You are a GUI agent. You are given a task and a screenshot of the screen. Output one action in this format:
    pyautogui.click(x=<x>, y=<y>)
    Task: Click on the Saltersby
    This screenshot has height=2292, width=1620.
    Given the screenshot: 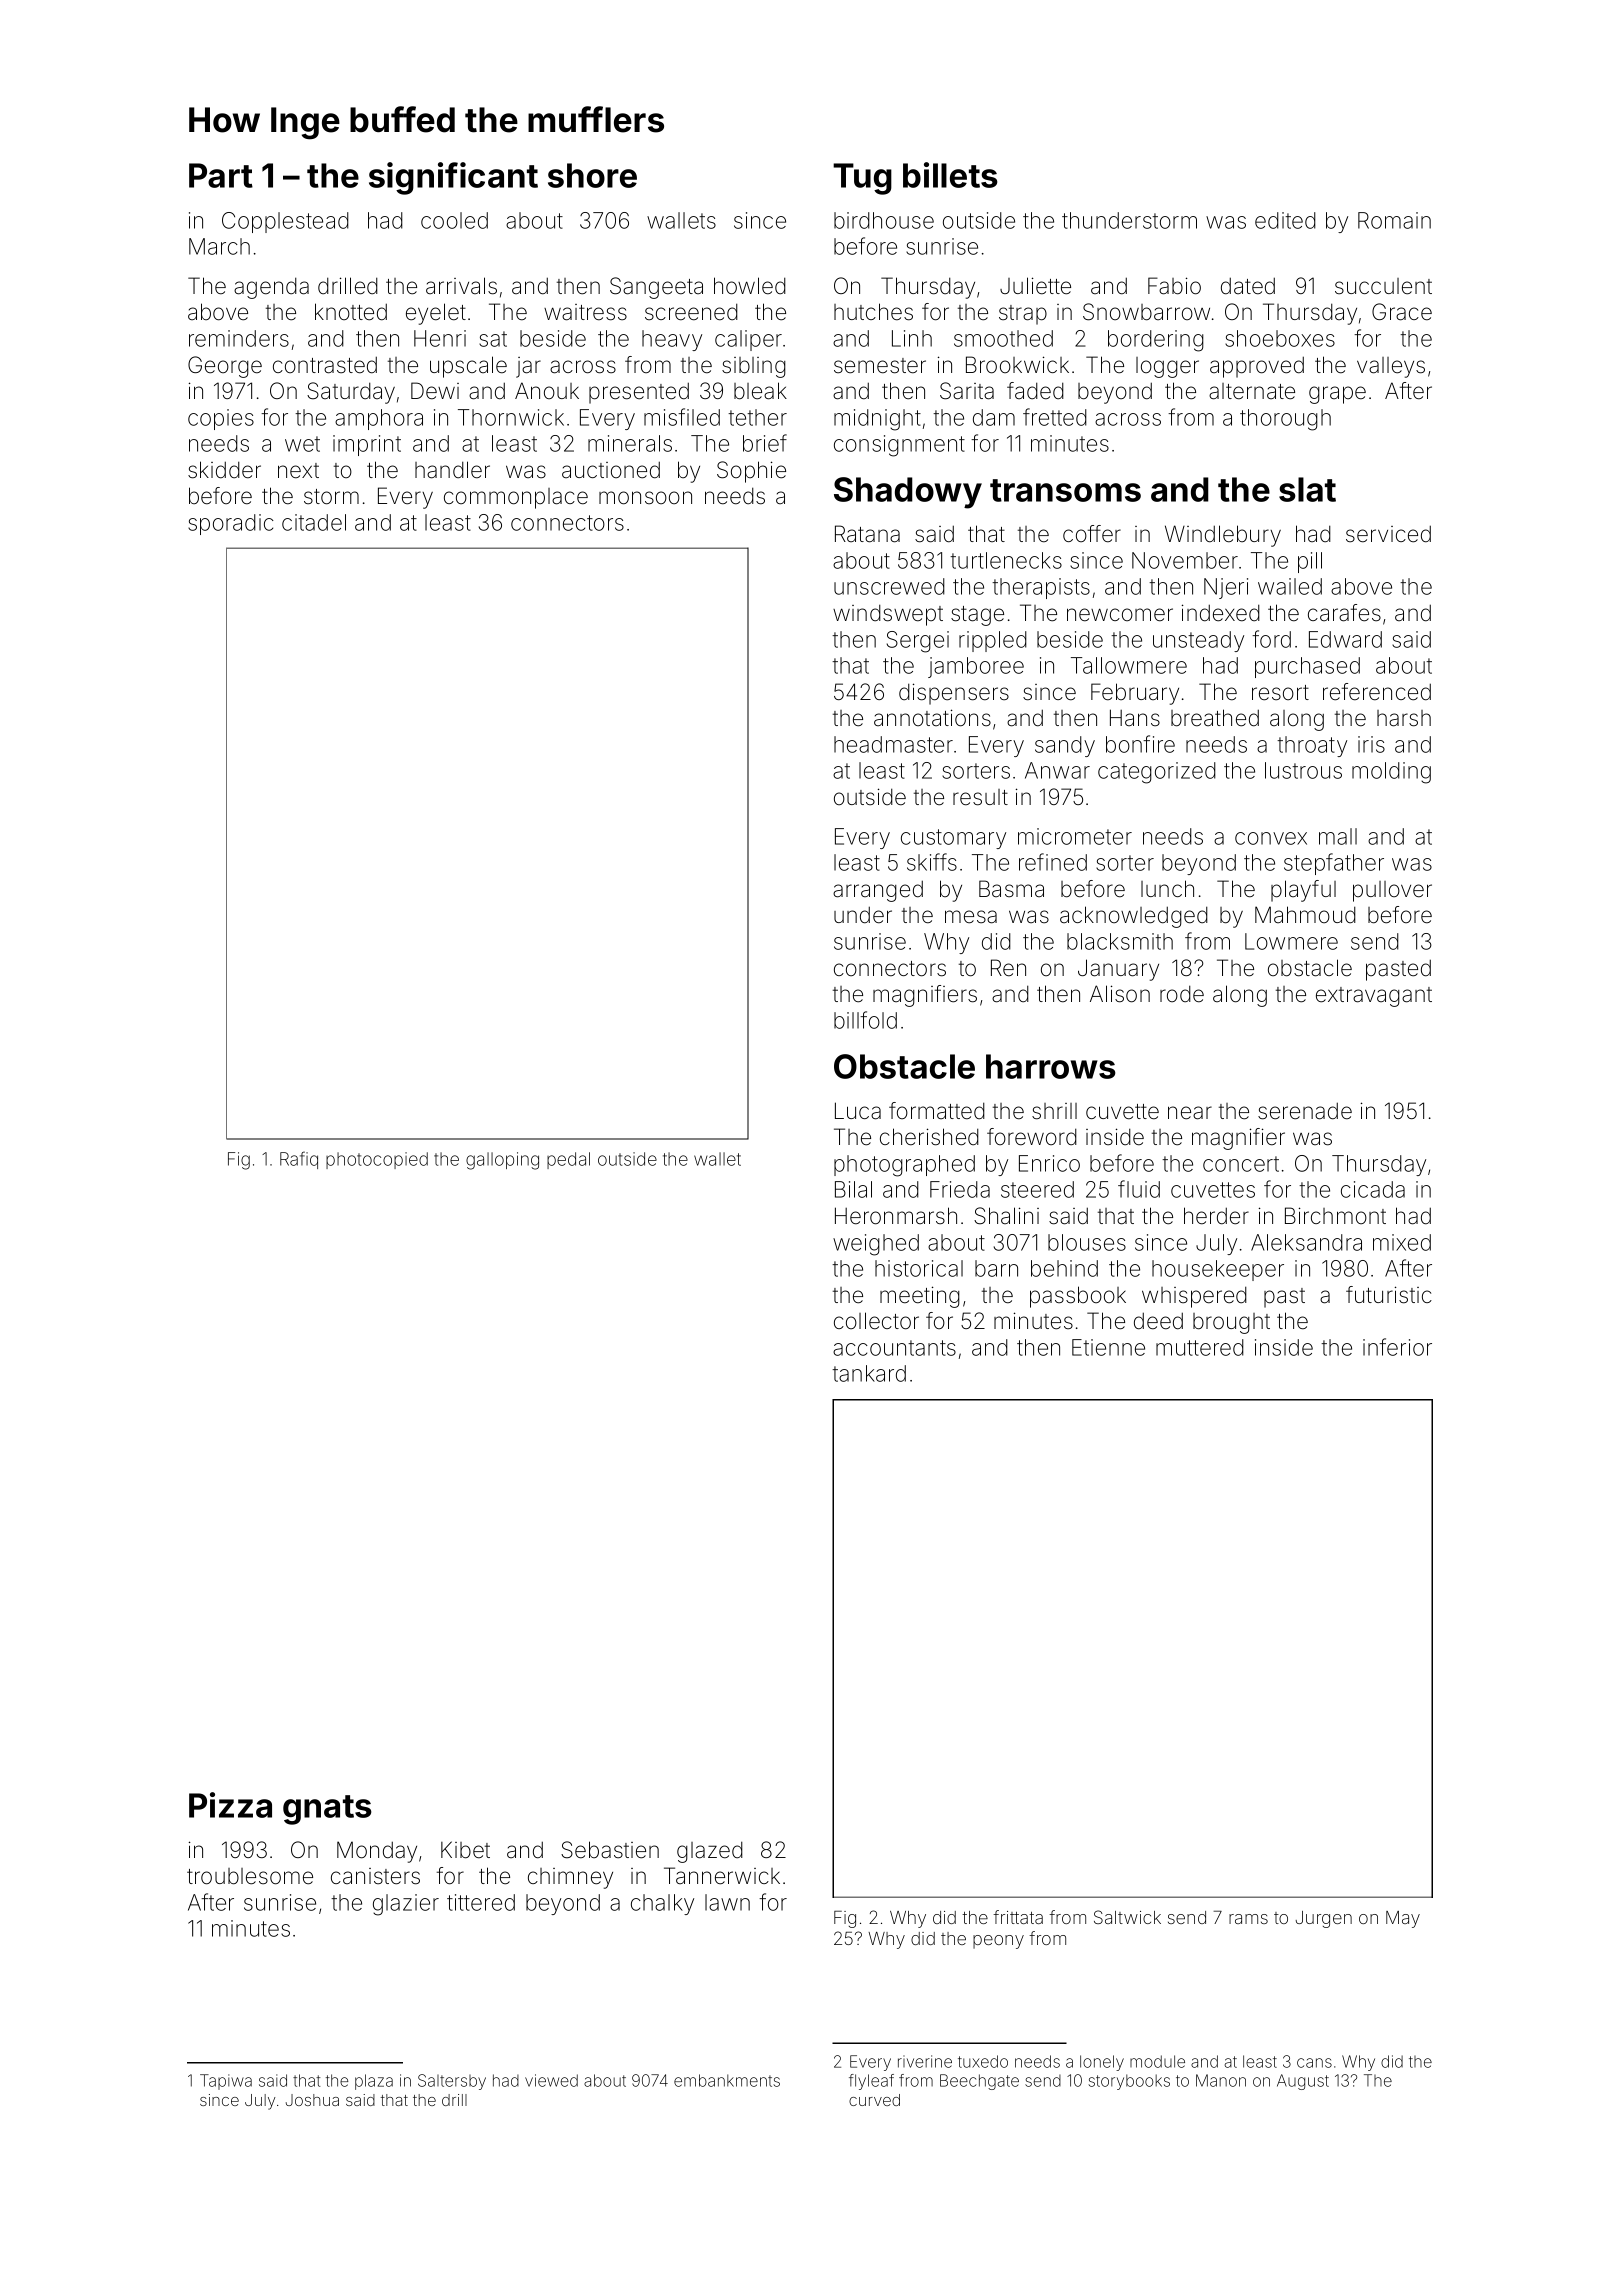 What is the action you would take?
    pyautogui.click(x=452, y=2082)
